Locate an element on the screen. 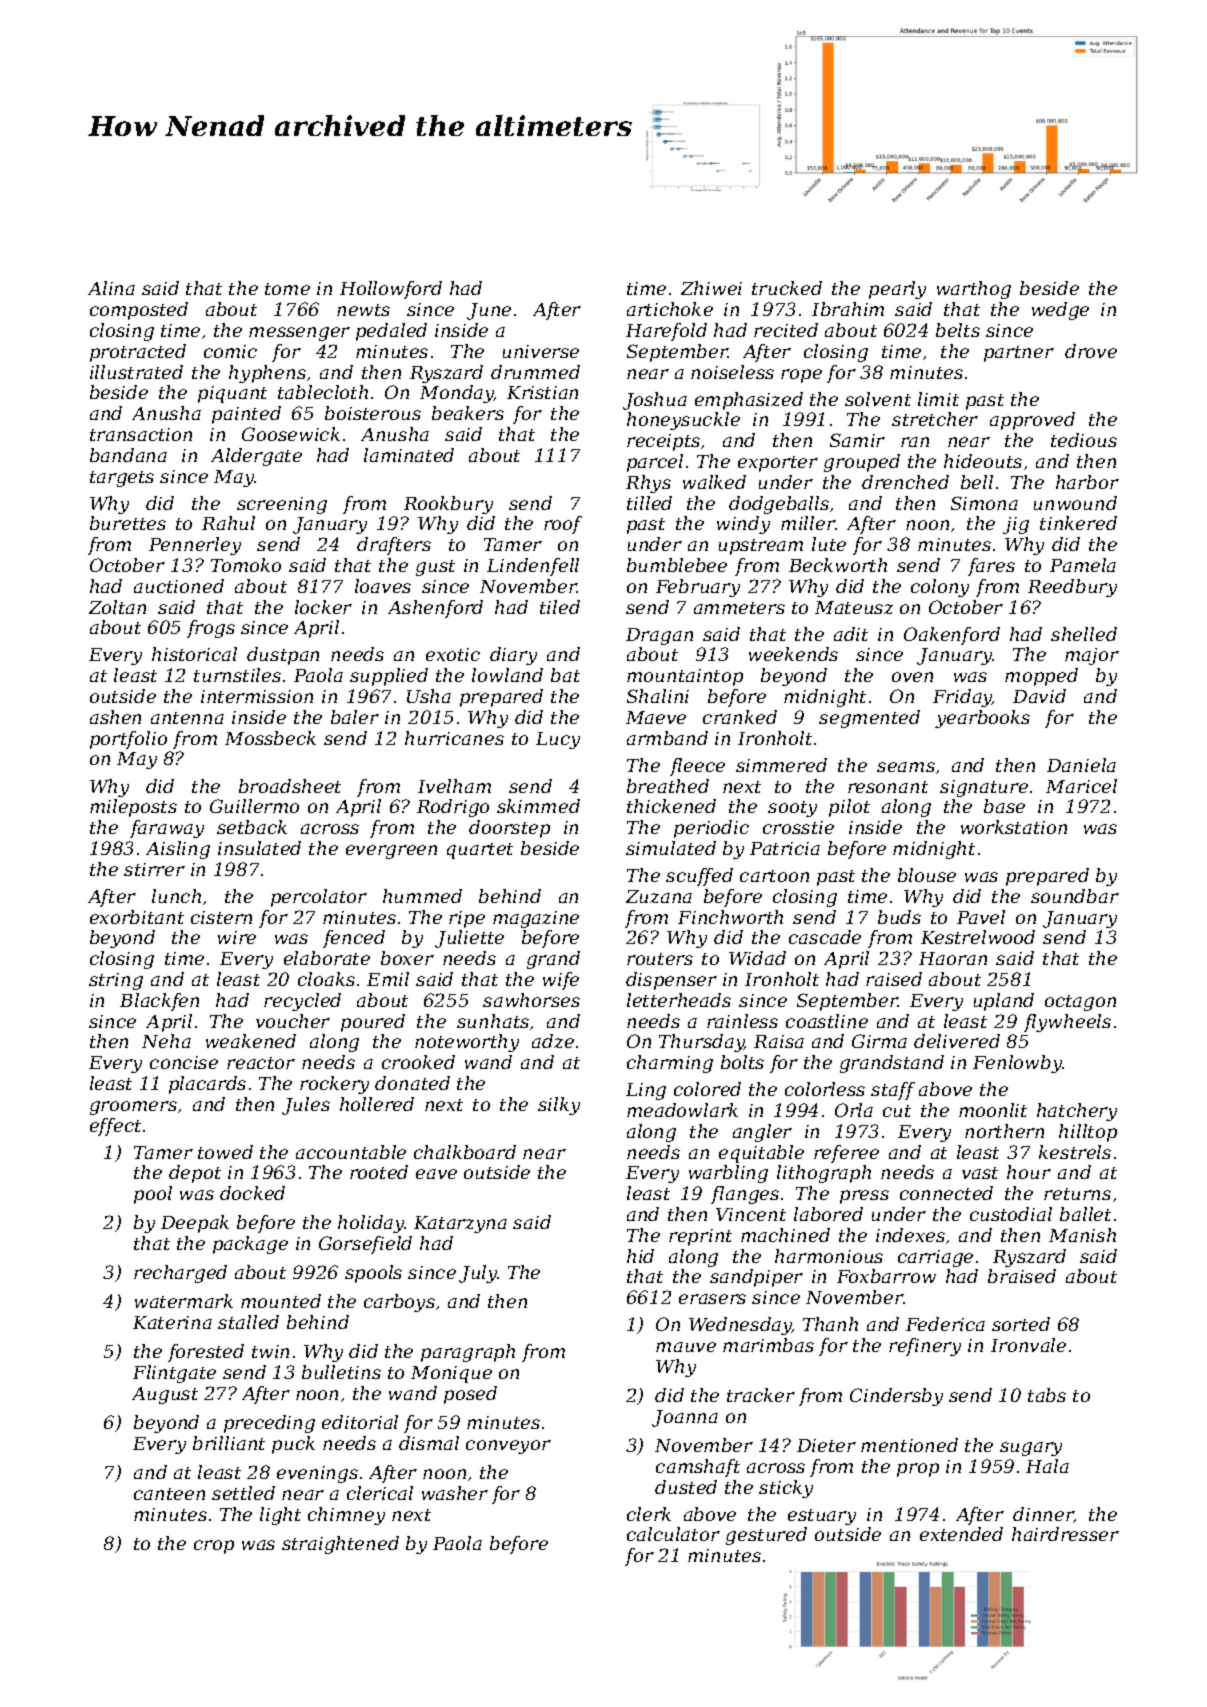 The height and width of the screenshot is (1707, 1207). soundbar is located at coordinates (1075, 896).
